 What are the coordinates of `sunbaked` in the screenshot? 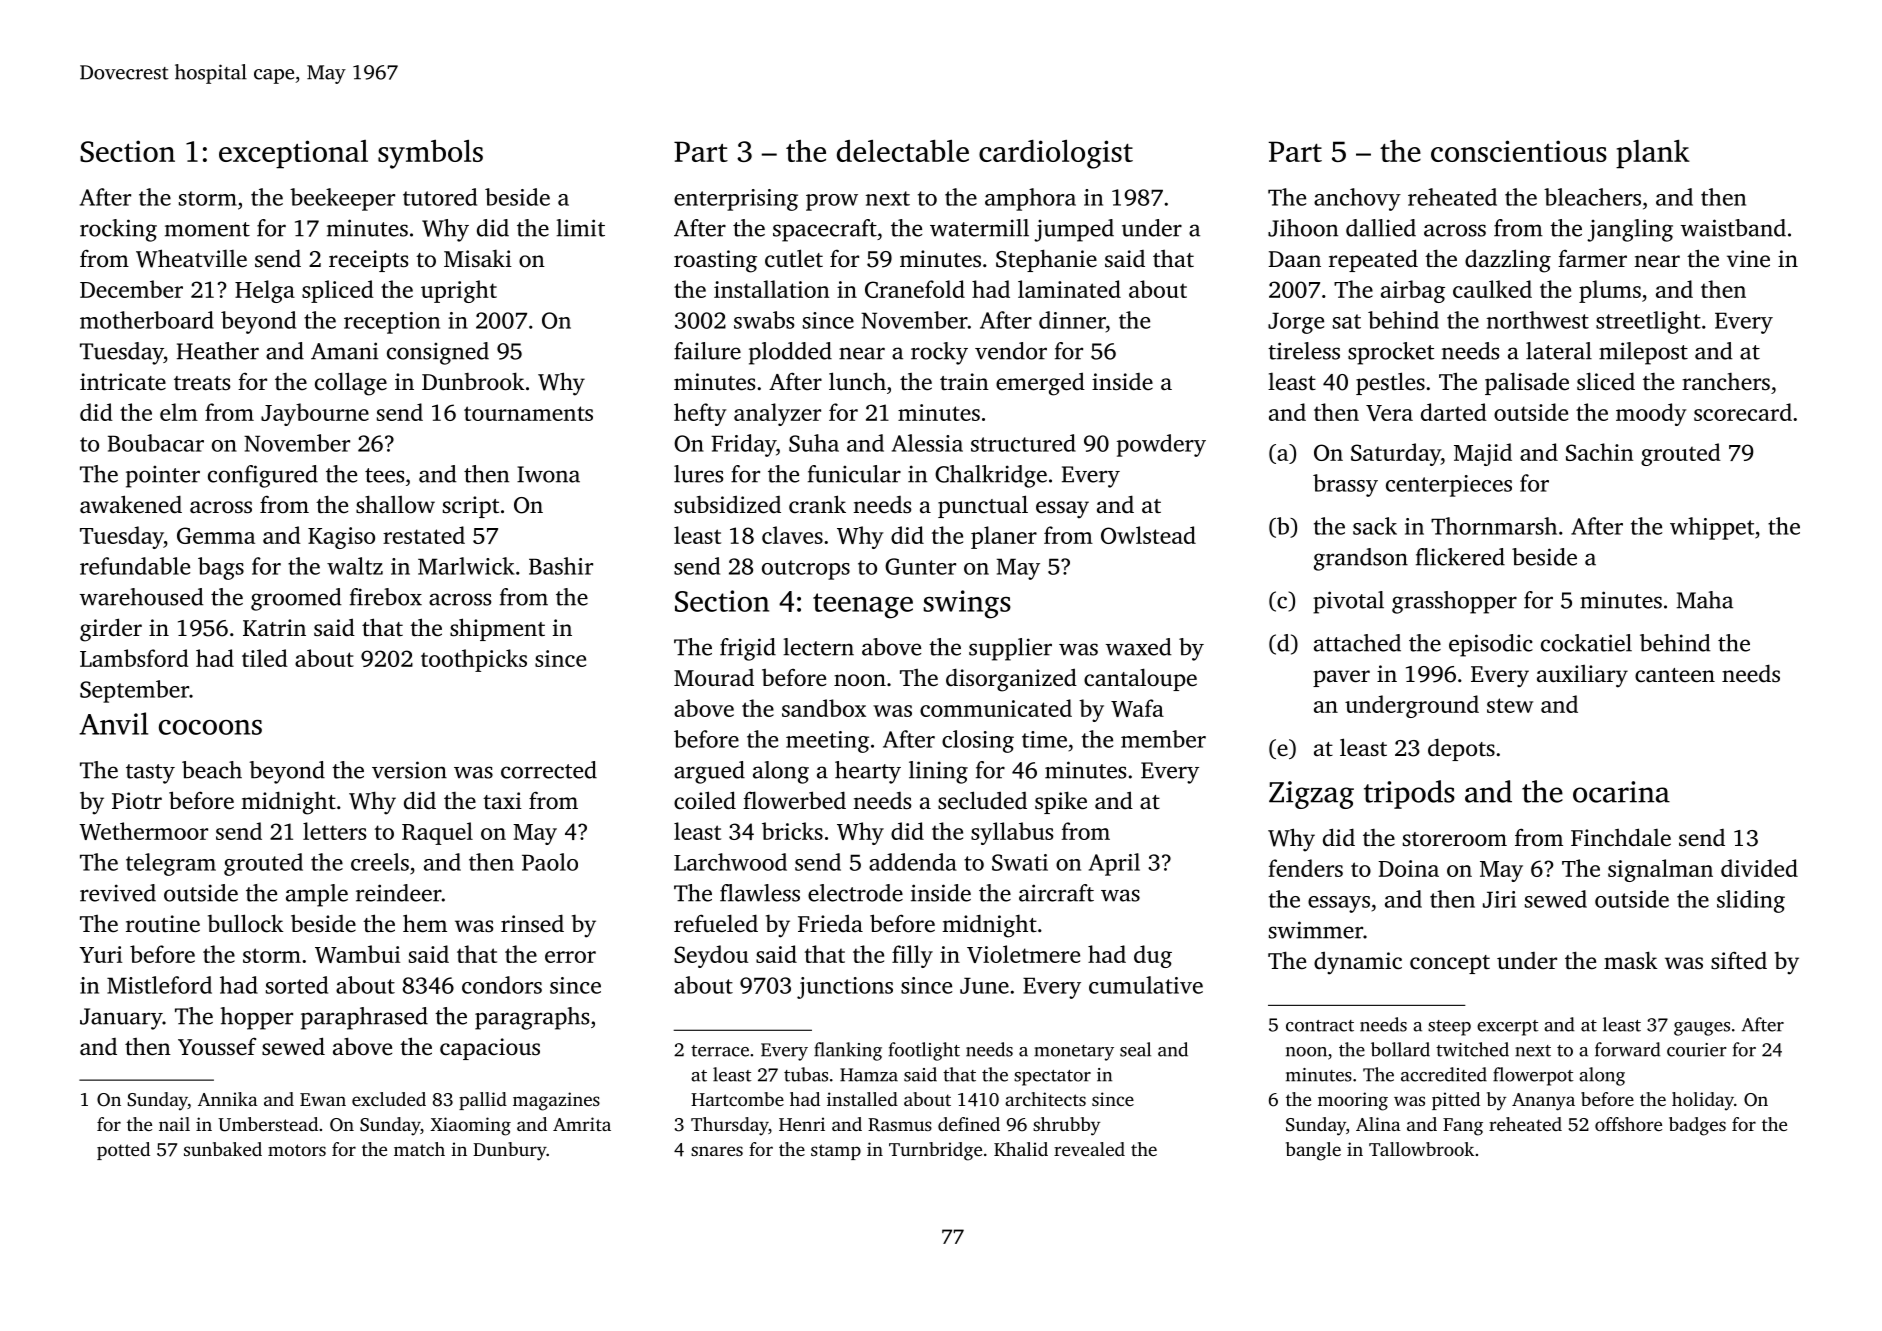 It's located at (223, 1149).
